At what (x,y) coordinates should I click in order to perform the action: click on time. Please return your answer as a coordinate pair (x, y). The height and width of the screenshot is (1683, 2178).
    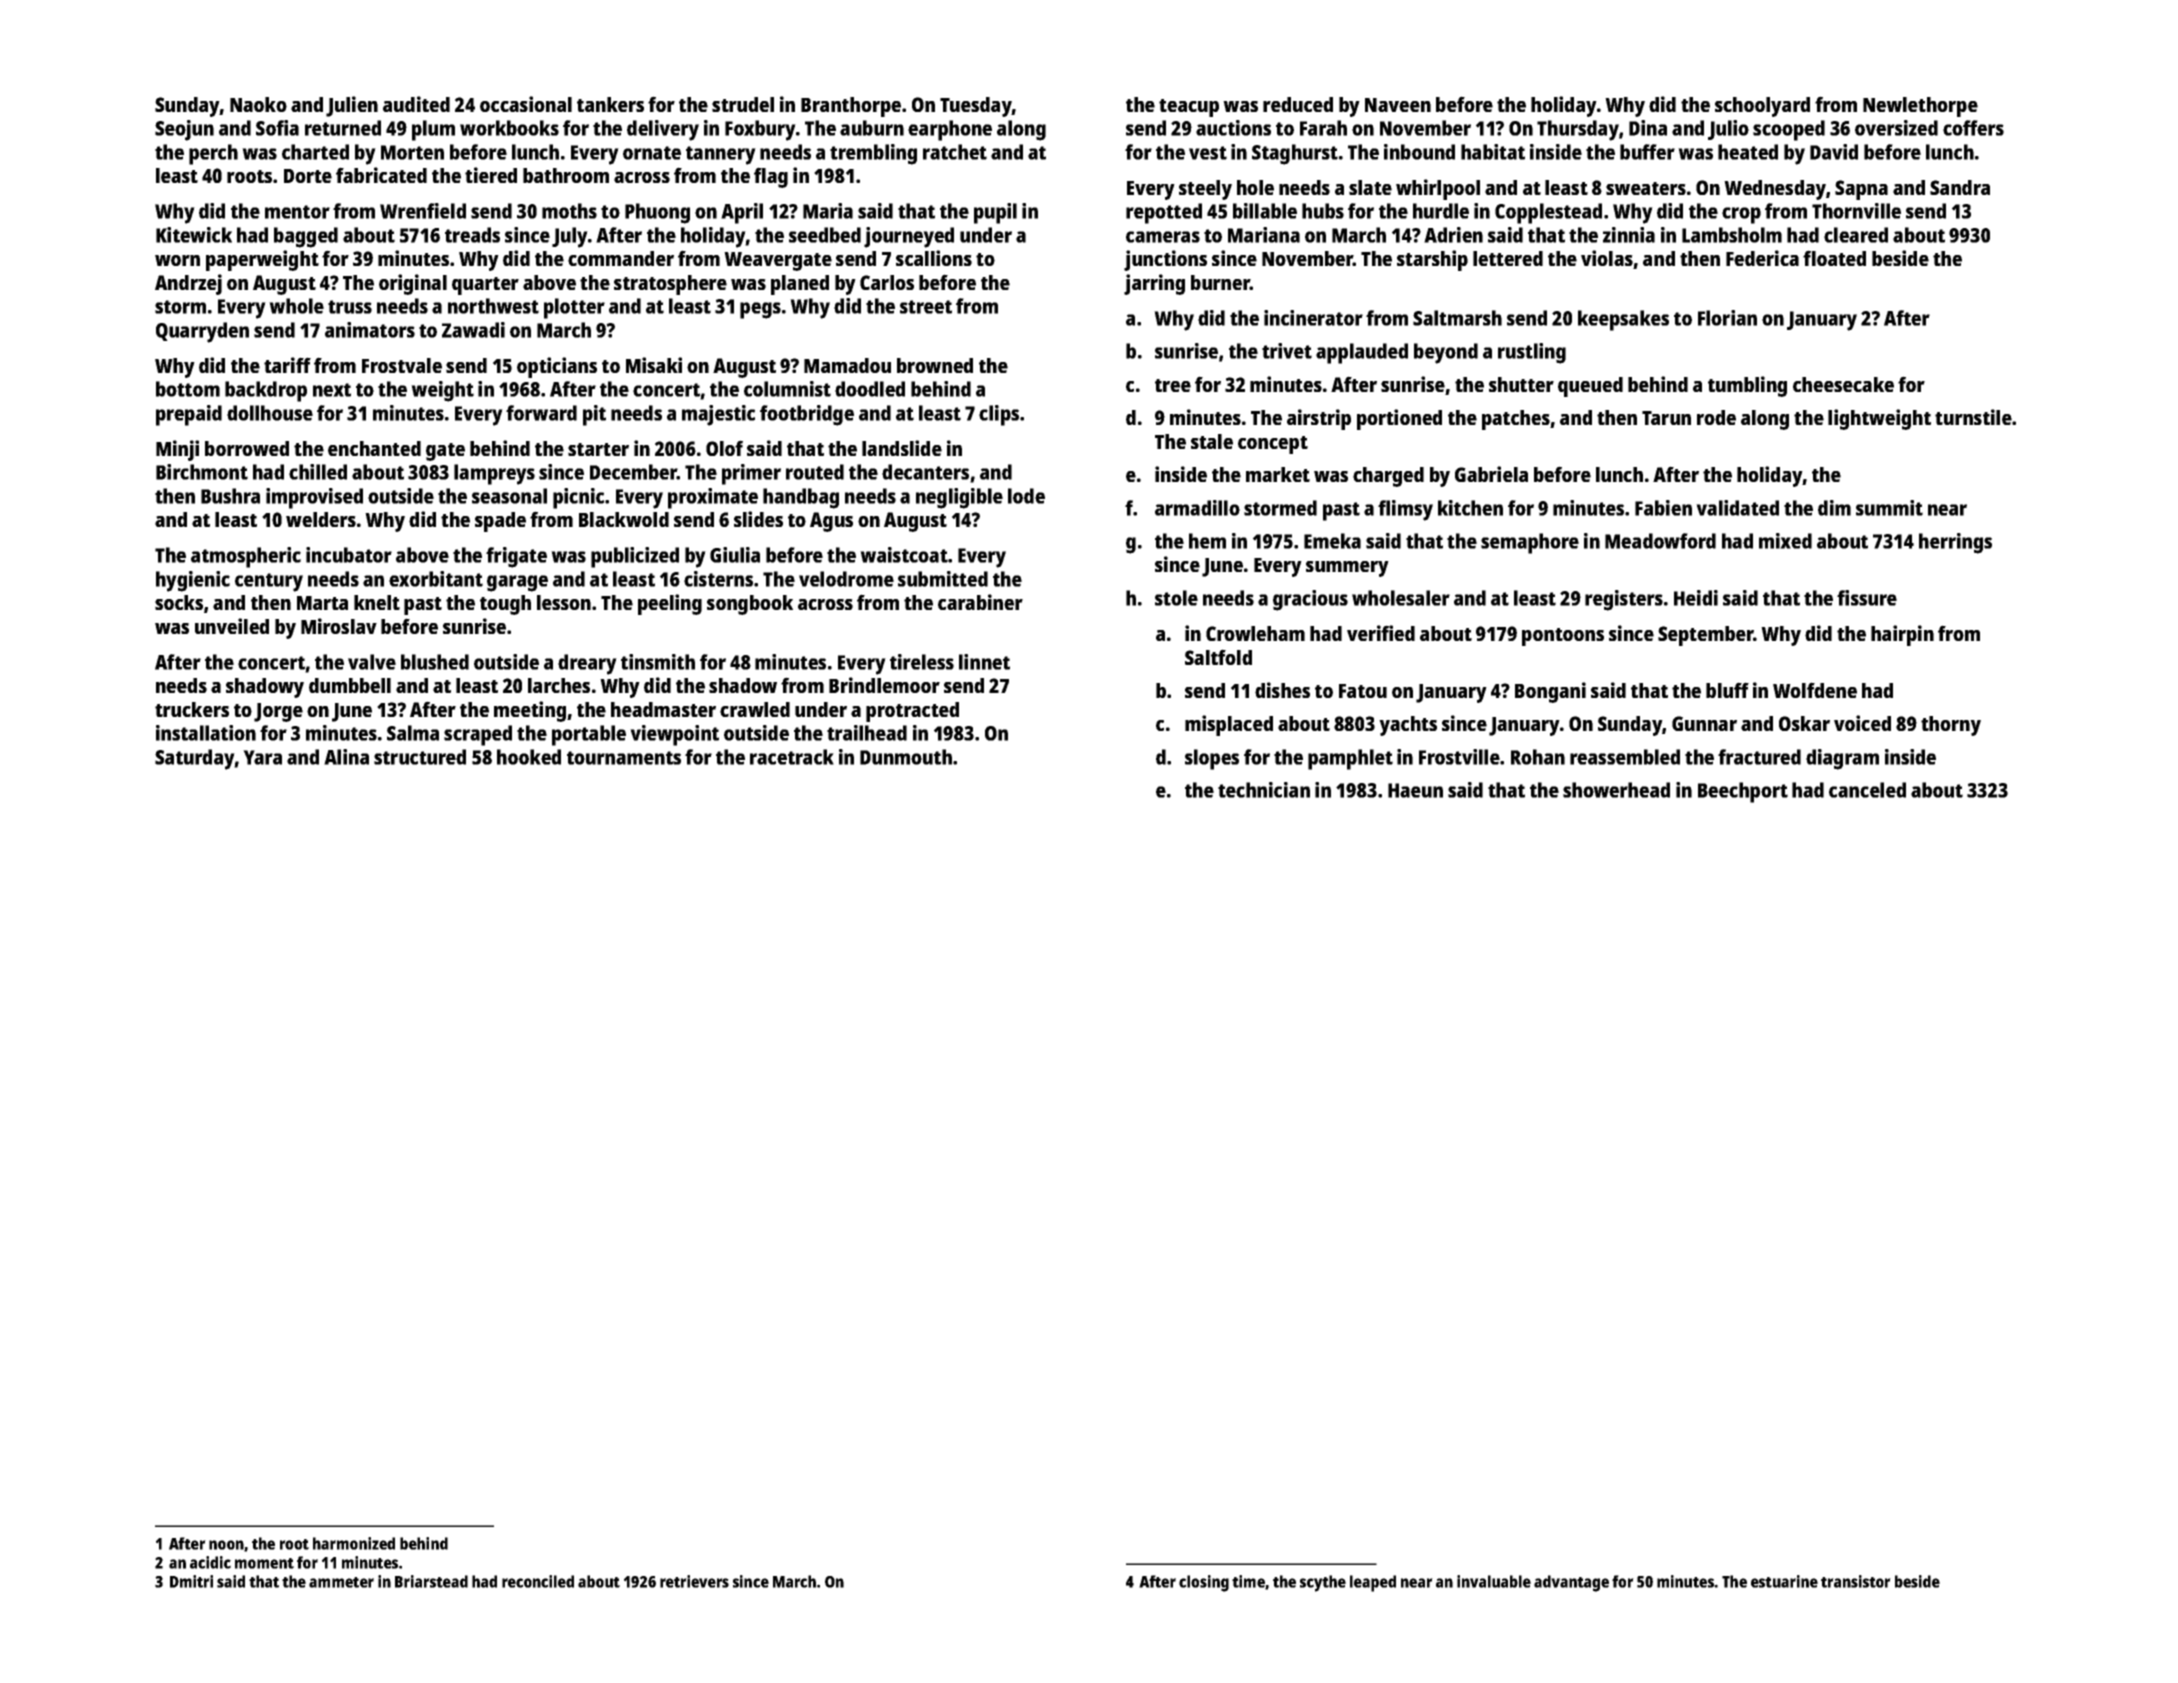
    Looking at the image, I should click on (1248, 1581).
